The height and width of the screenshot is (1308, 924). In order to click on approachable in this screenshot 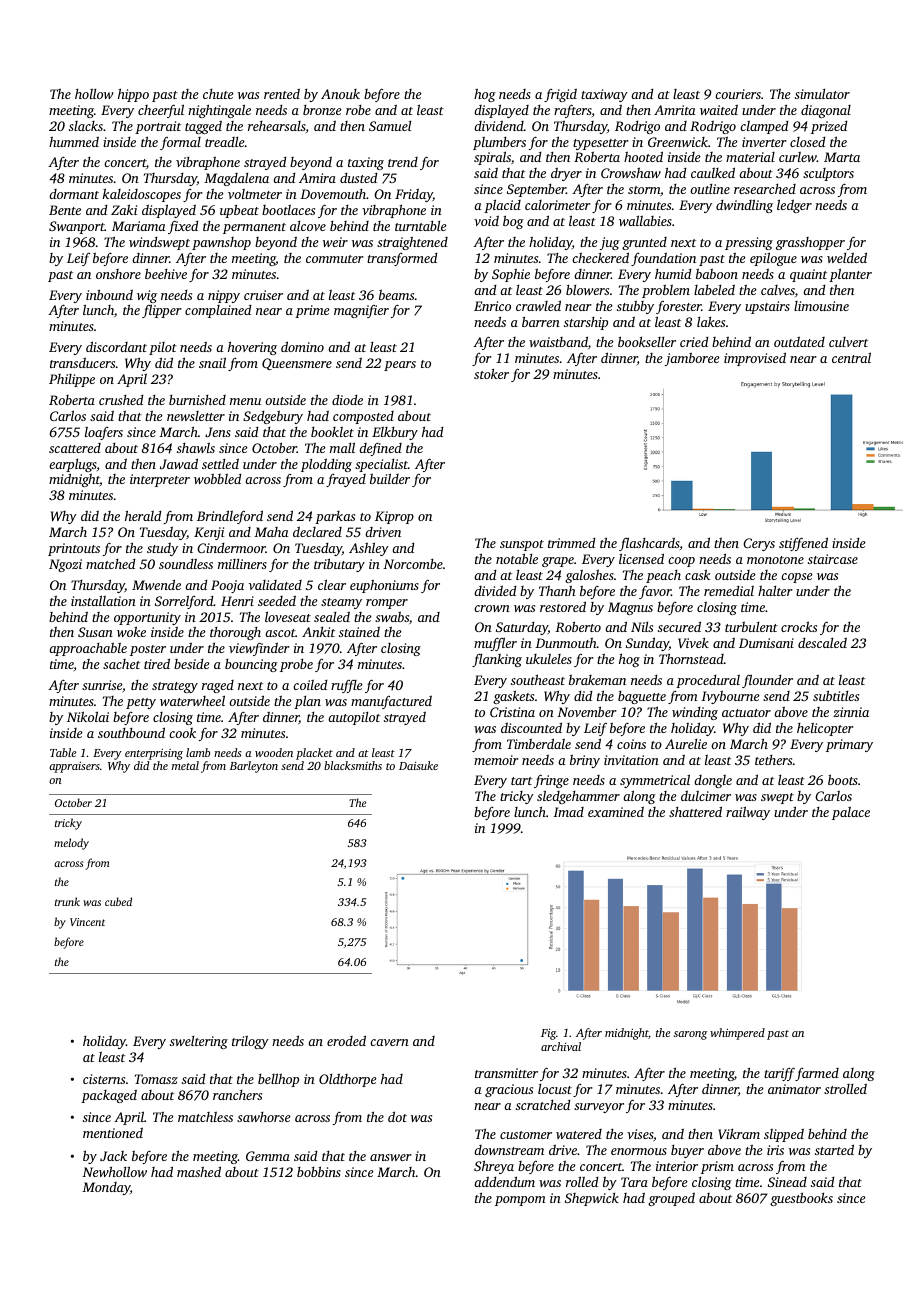, I will do `click(88, 649)`.
